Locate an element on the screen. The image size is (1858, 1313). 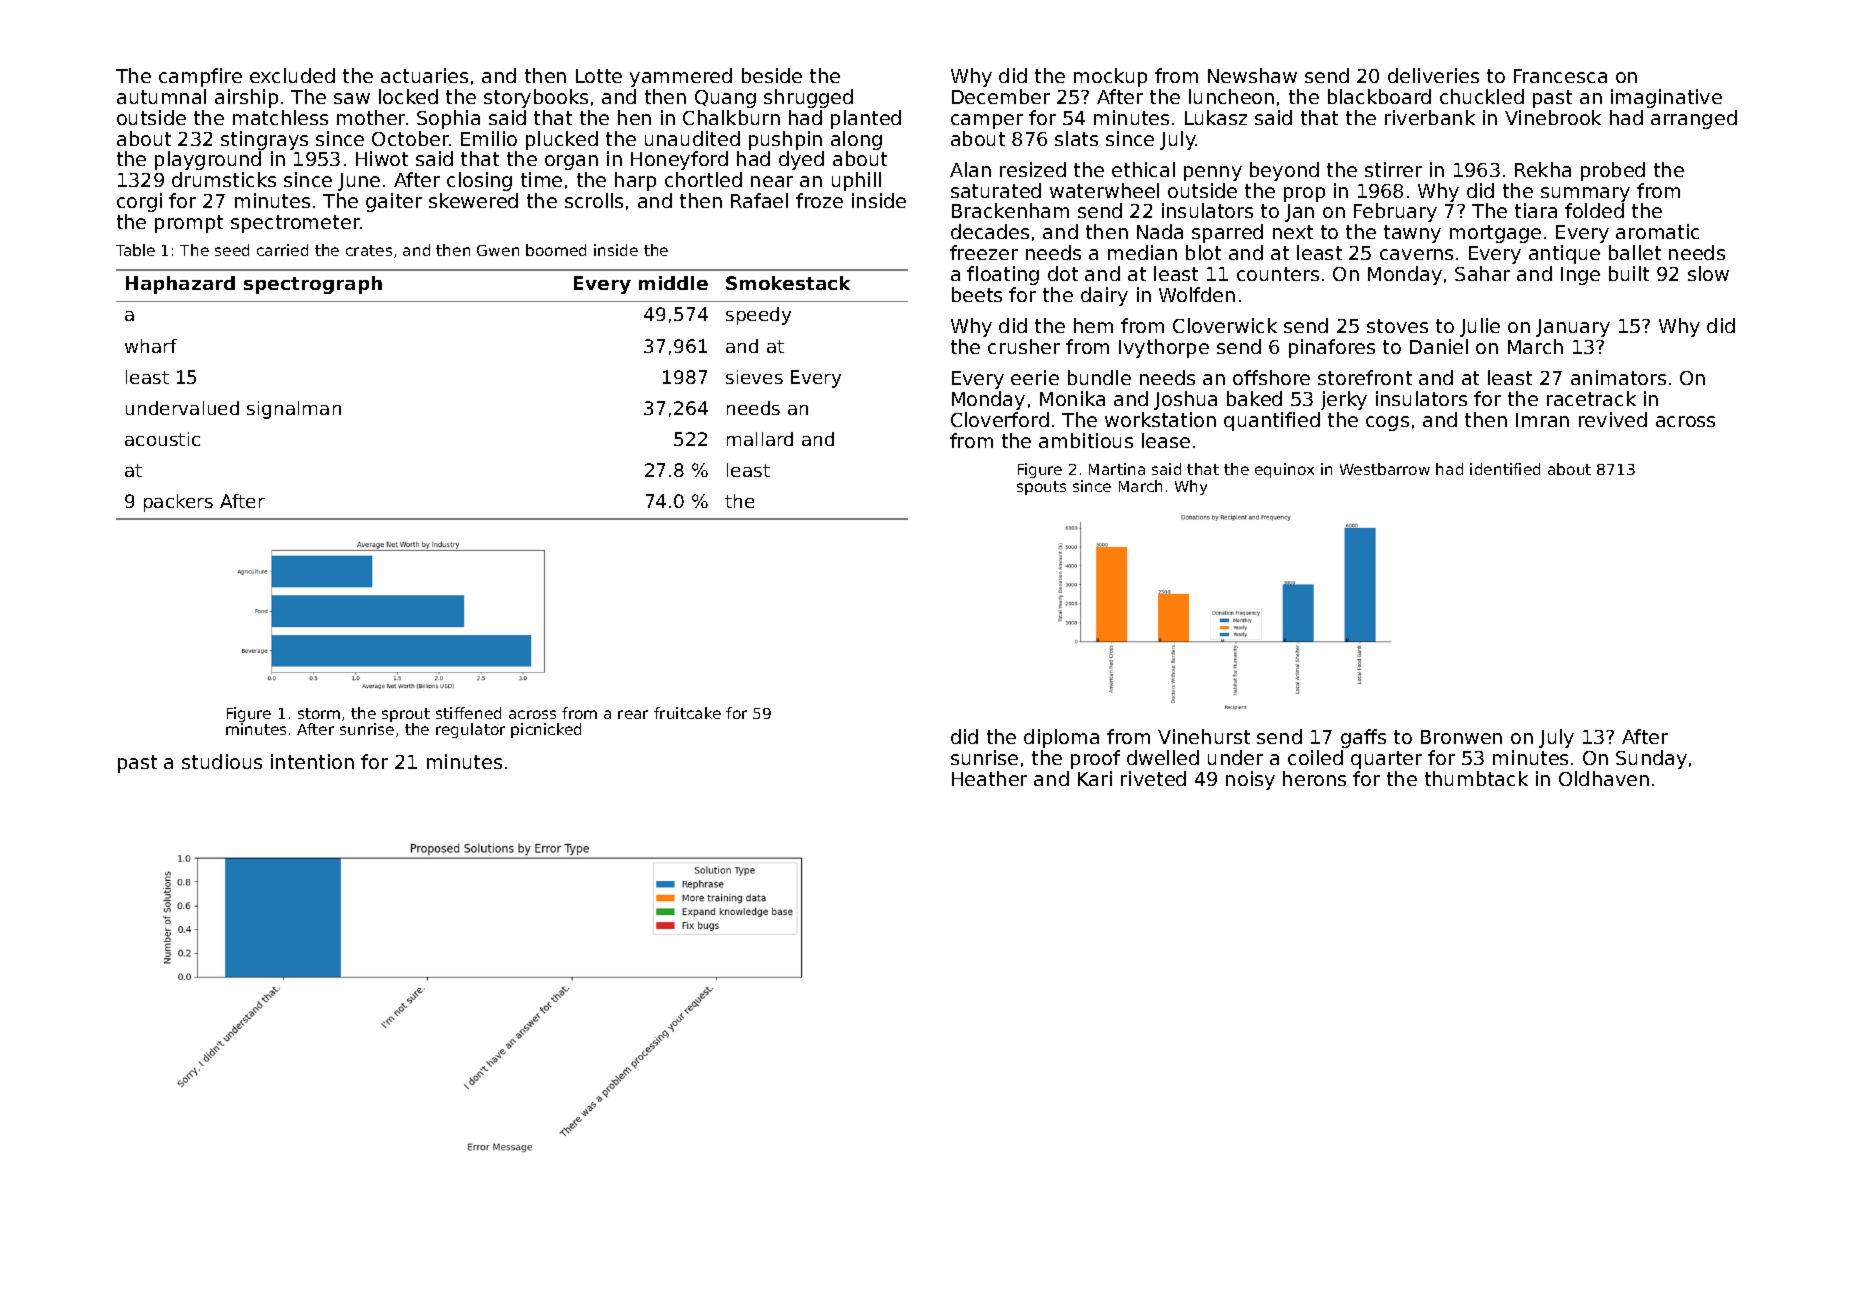
waterwheel is located at coordinates (1104, 190).
